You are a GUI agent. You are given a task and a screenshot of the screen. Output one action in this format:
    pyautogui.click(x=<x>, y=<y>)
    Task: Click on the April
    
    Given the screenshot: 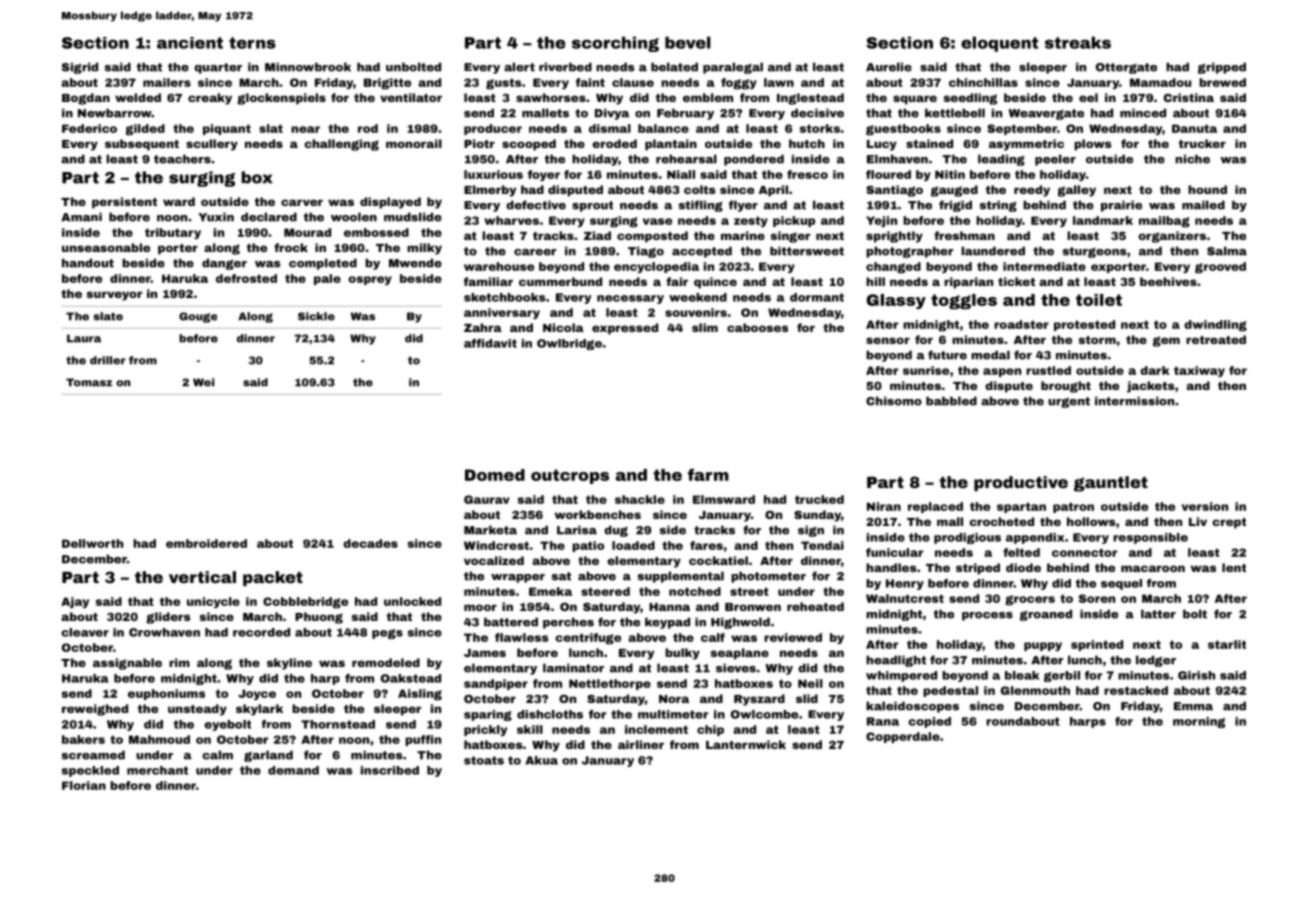 What is the action you would take?
    pyautogui.click(x=773, y=191)
